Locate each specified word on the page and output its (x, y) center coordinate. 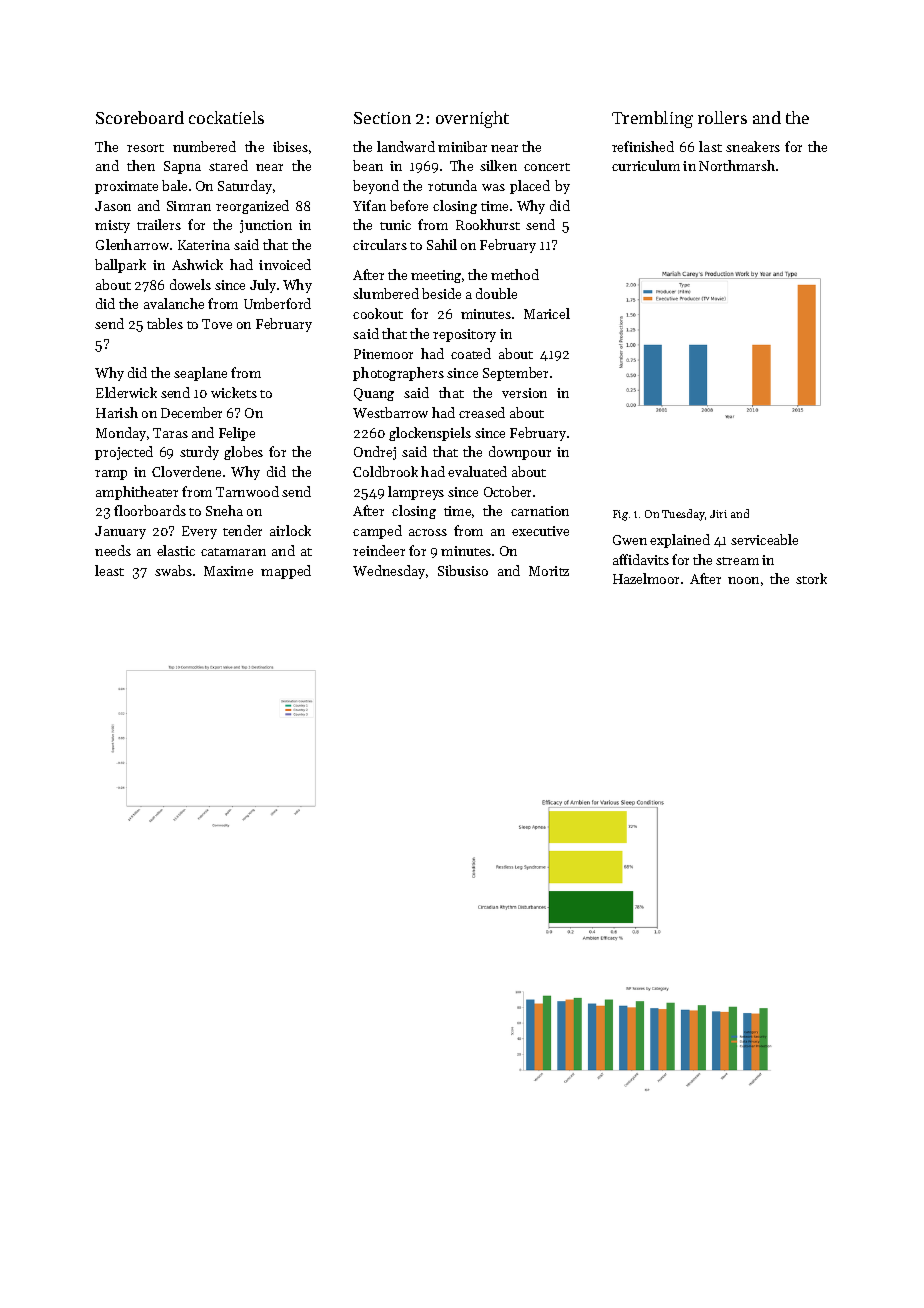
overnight (472, 119)
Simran (189, 206)
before (409, 205)
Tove (217, 324)
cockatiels (226, 117)
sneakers (753, 146)
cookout (378, 313)
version (524, 393)
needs (113, 550)
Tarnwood (247, 491)
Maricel (547, 313)
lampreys (416, 493)
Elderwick (126, 392)
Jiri (718, 514)
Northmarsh (737, 165)
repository (464, 335)
